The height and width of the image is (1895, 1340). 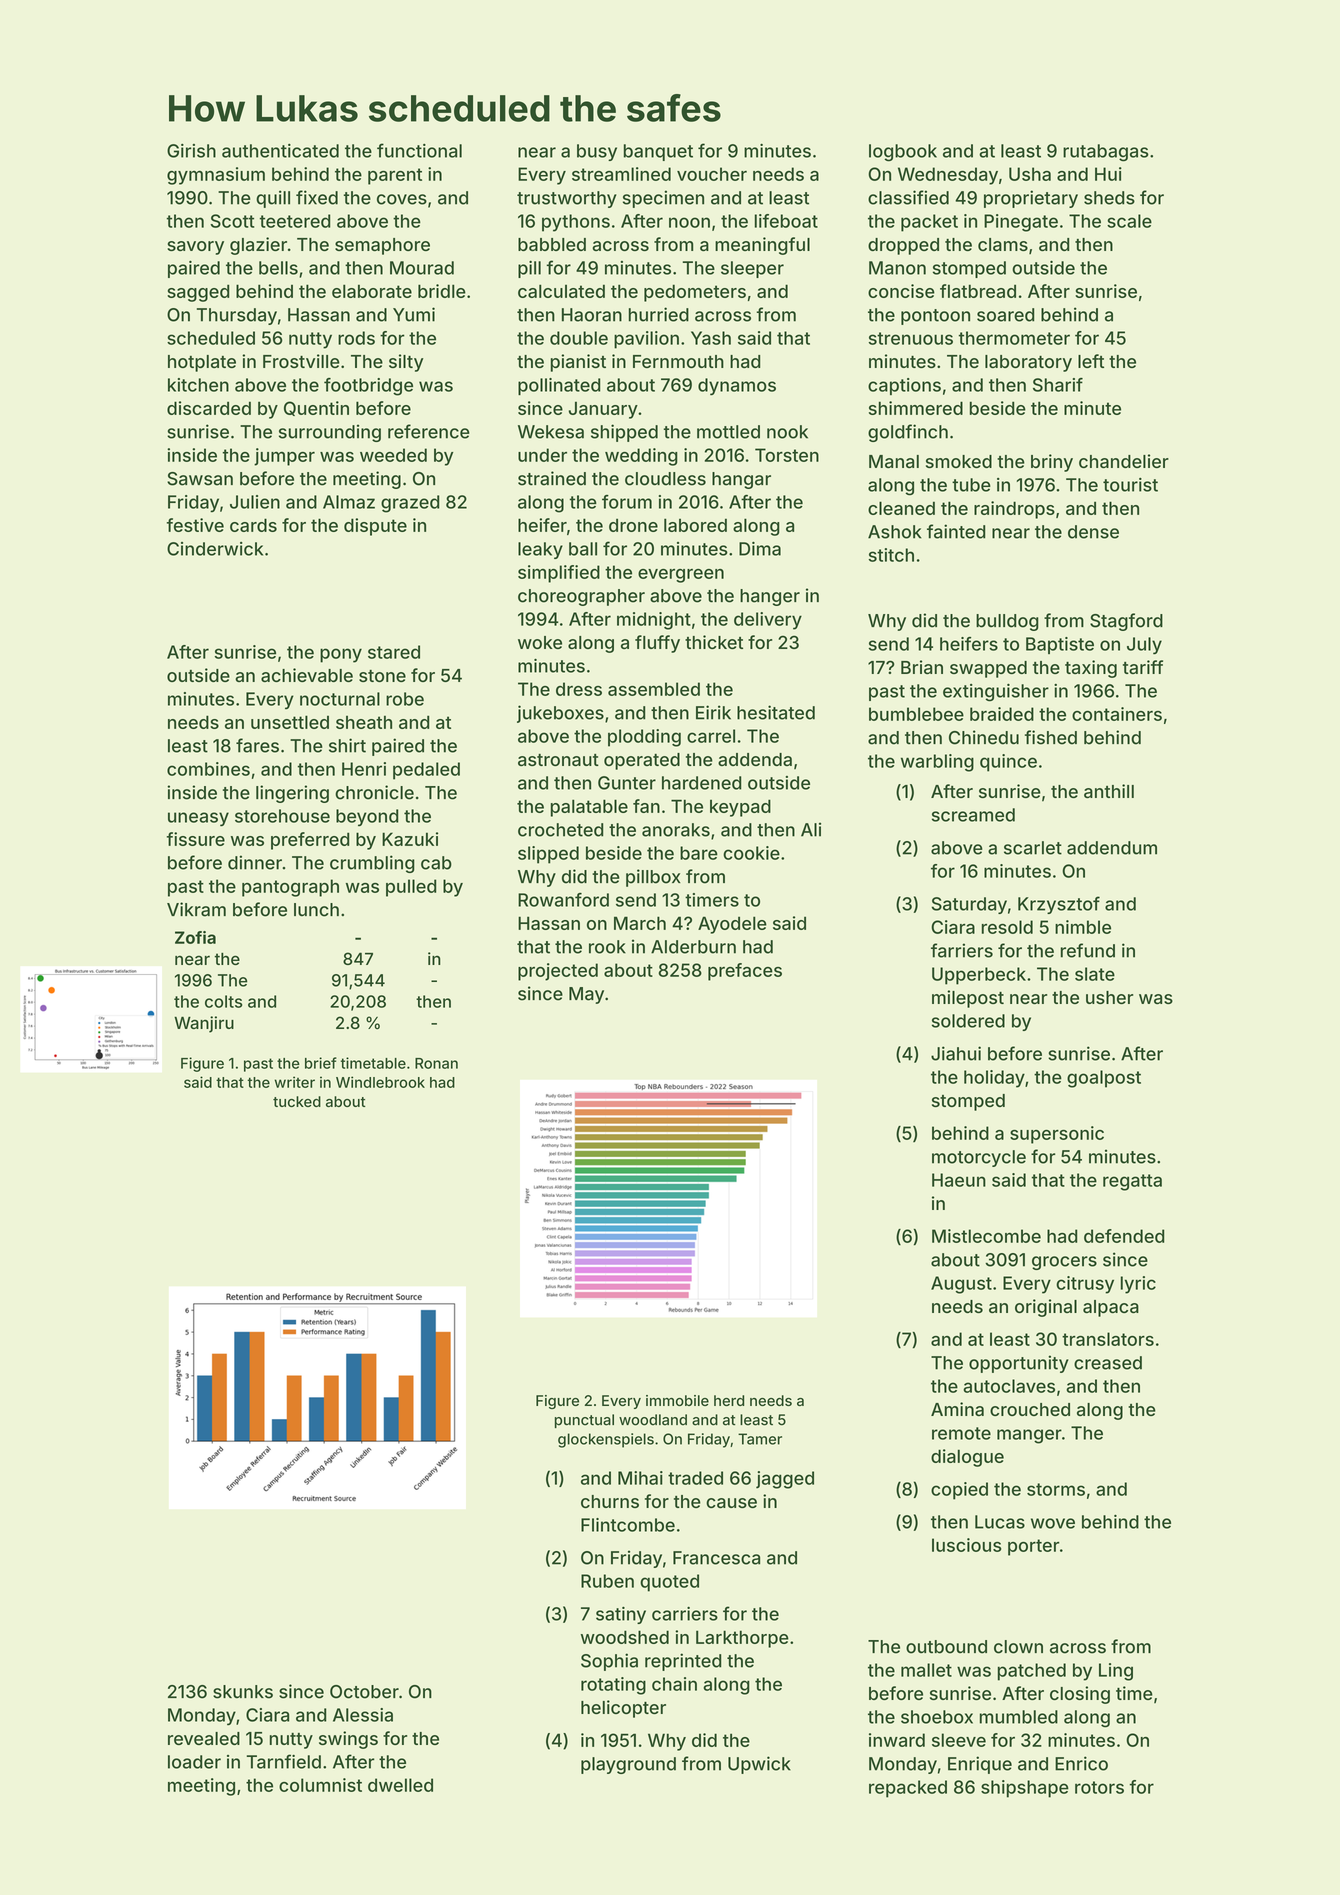 What do you see at coordinates (903, 153) in the image?
I see `logbook` at bounding box center [903, 153].
